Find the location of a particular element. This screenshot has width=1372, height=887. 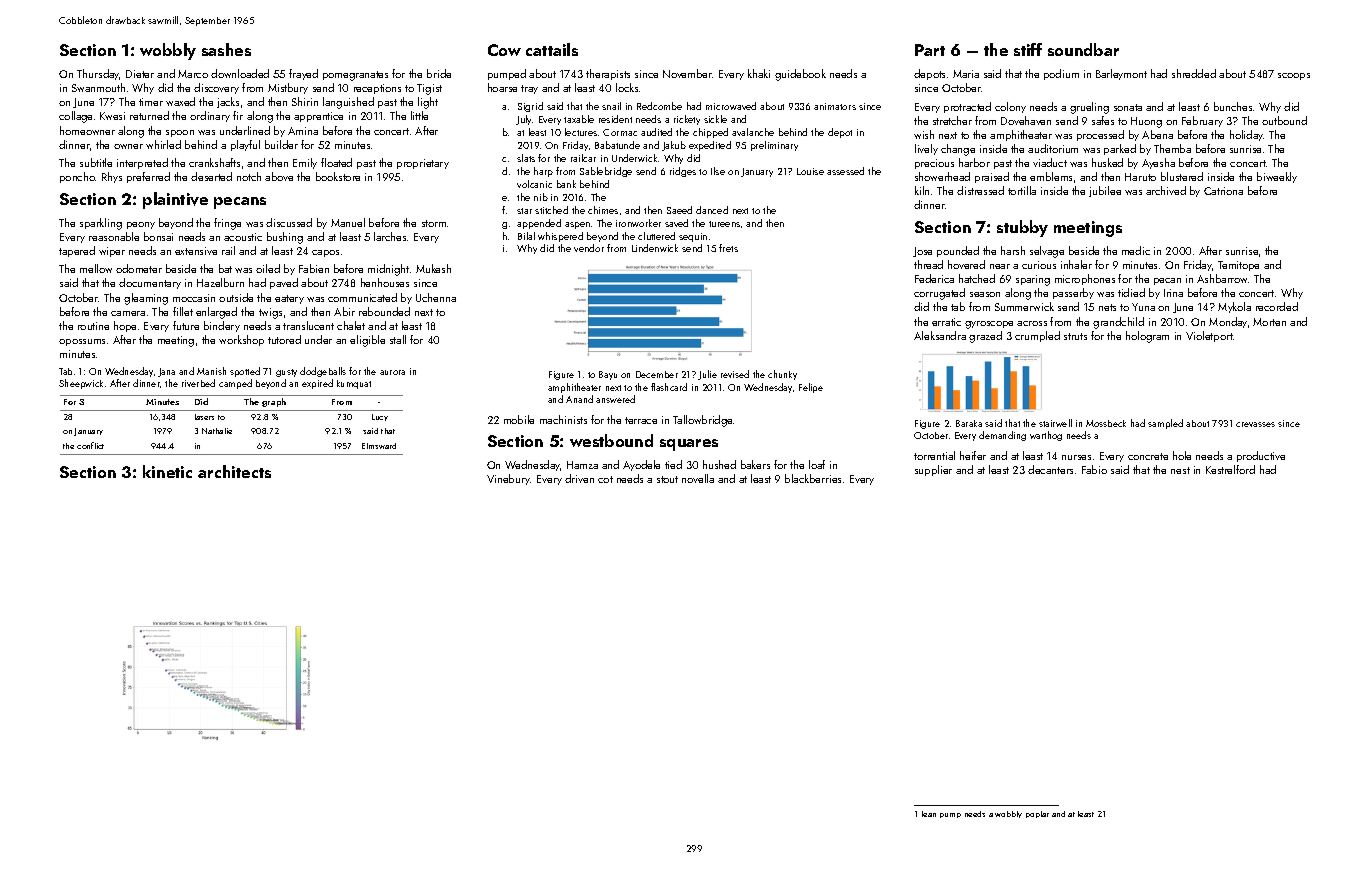

kinetic is located at coordinates (167, 471).
